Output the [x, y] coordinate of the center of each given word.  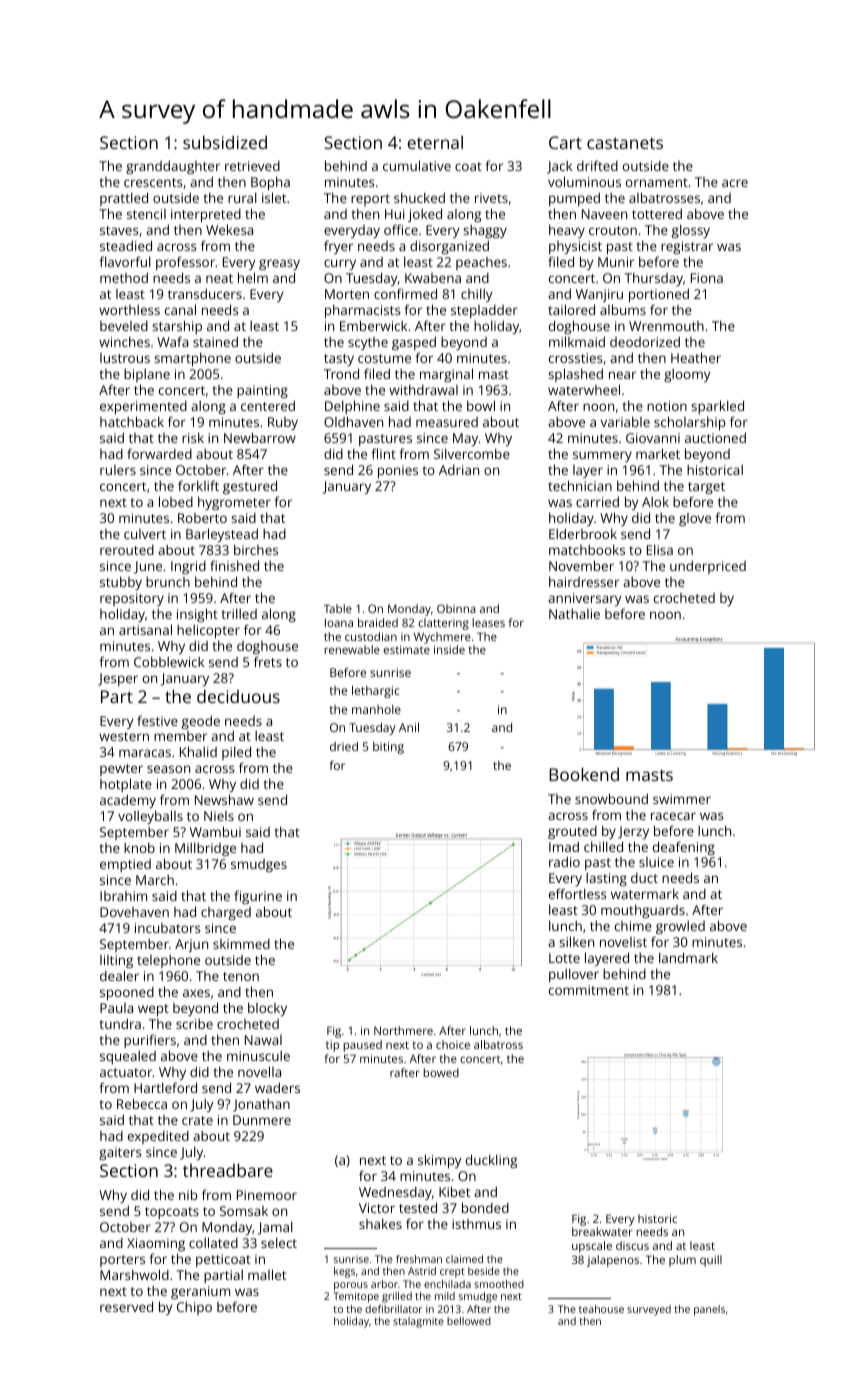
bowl [481, 405]
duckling [491, 1161]
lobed [176, 501]
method [124, 277]
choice [453, 1044]
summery [602, 456]
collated [213, 1242]
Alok [655, 501]
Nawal [263, 1040]
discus [632, 1245]
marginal [446, 375]
